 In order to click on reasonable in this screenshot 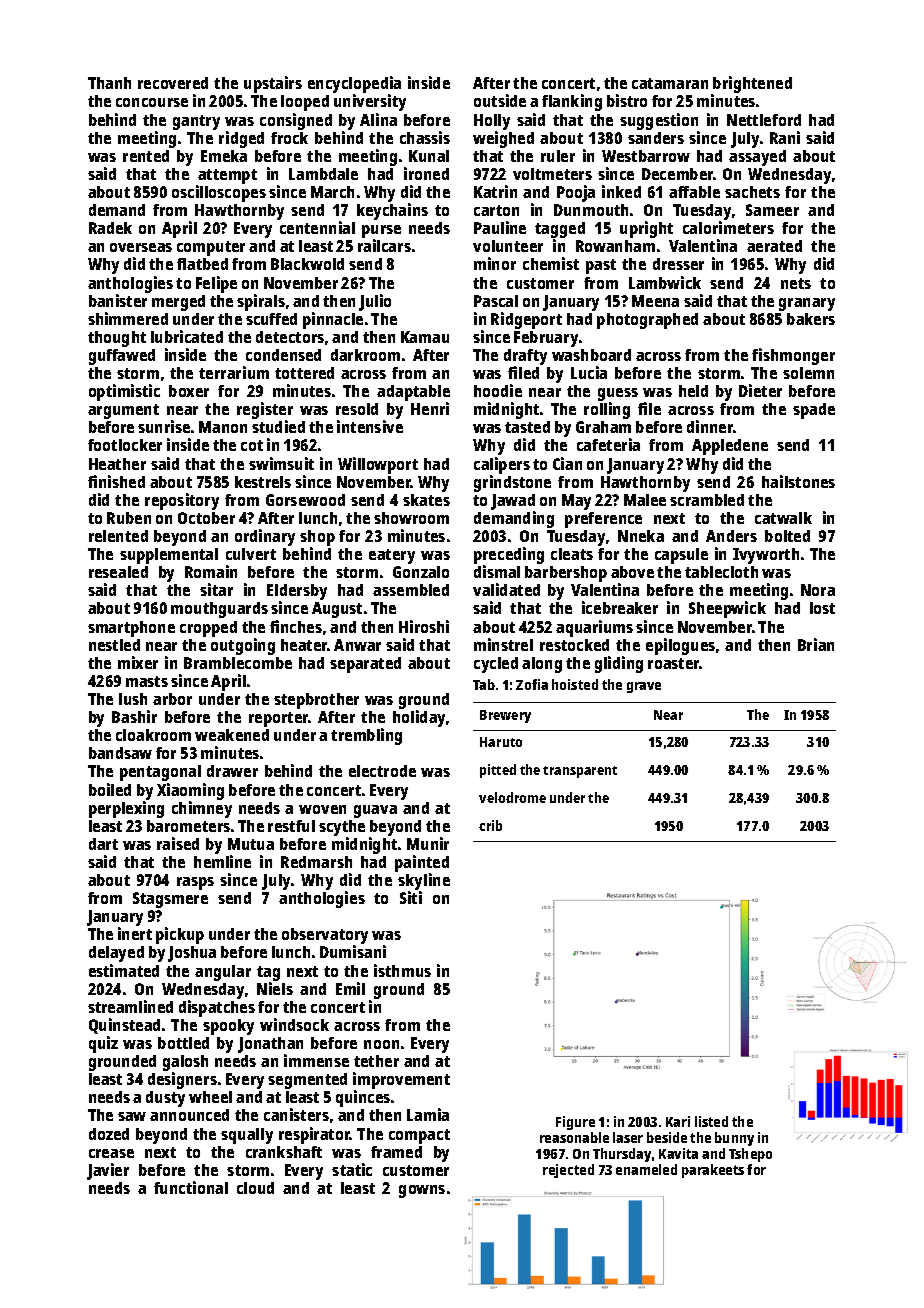, I will do `click(574, 1137)`.
